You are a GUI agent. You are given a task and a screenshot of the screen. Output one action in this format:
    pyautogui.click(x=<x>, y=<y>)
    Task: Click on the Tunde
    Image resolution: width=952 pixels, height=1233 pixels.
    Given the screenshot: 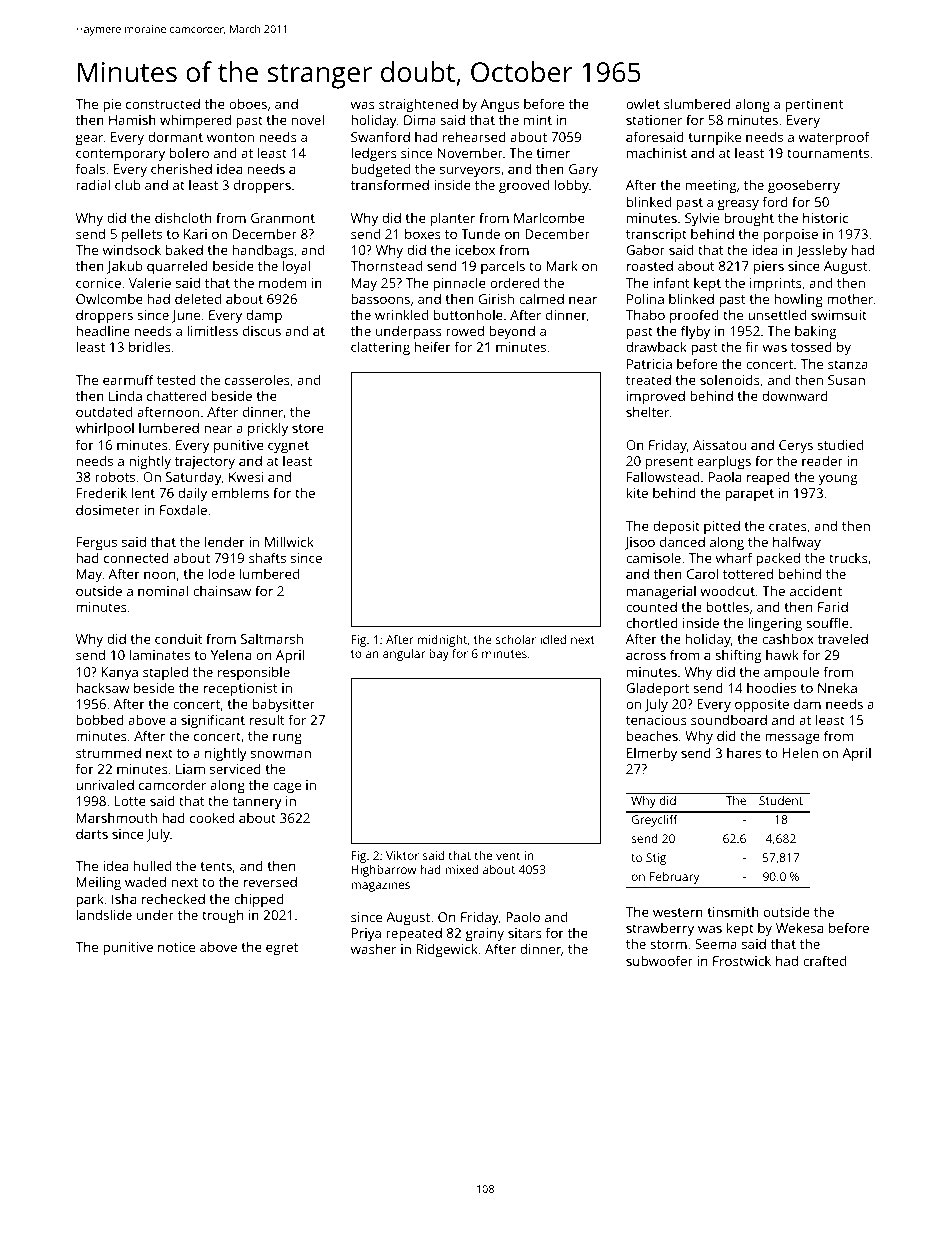 What is the action you would take?
    pyautogui.click(x=480, y=233)
